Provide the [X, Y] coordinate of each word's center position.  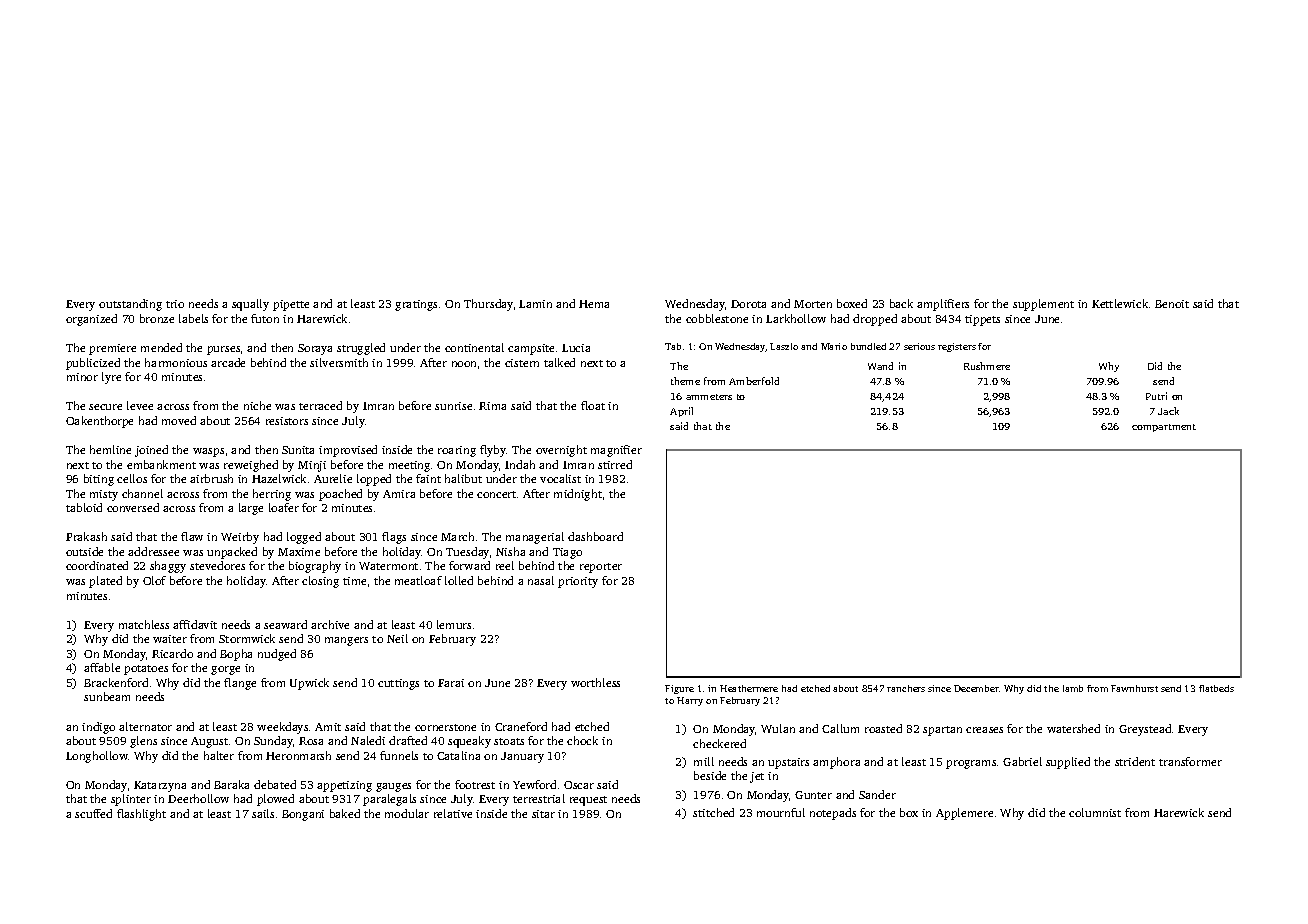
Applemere [964, 814]
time [354, 581]
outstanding [130, 305]
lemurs [454, 624]
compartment [1164, 428]
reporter [601, 568]
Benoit [1172, 304]
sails [263, 813]
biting [99, 480]
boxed [852, 303]
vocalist [560, 478]
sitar [543, 814]
